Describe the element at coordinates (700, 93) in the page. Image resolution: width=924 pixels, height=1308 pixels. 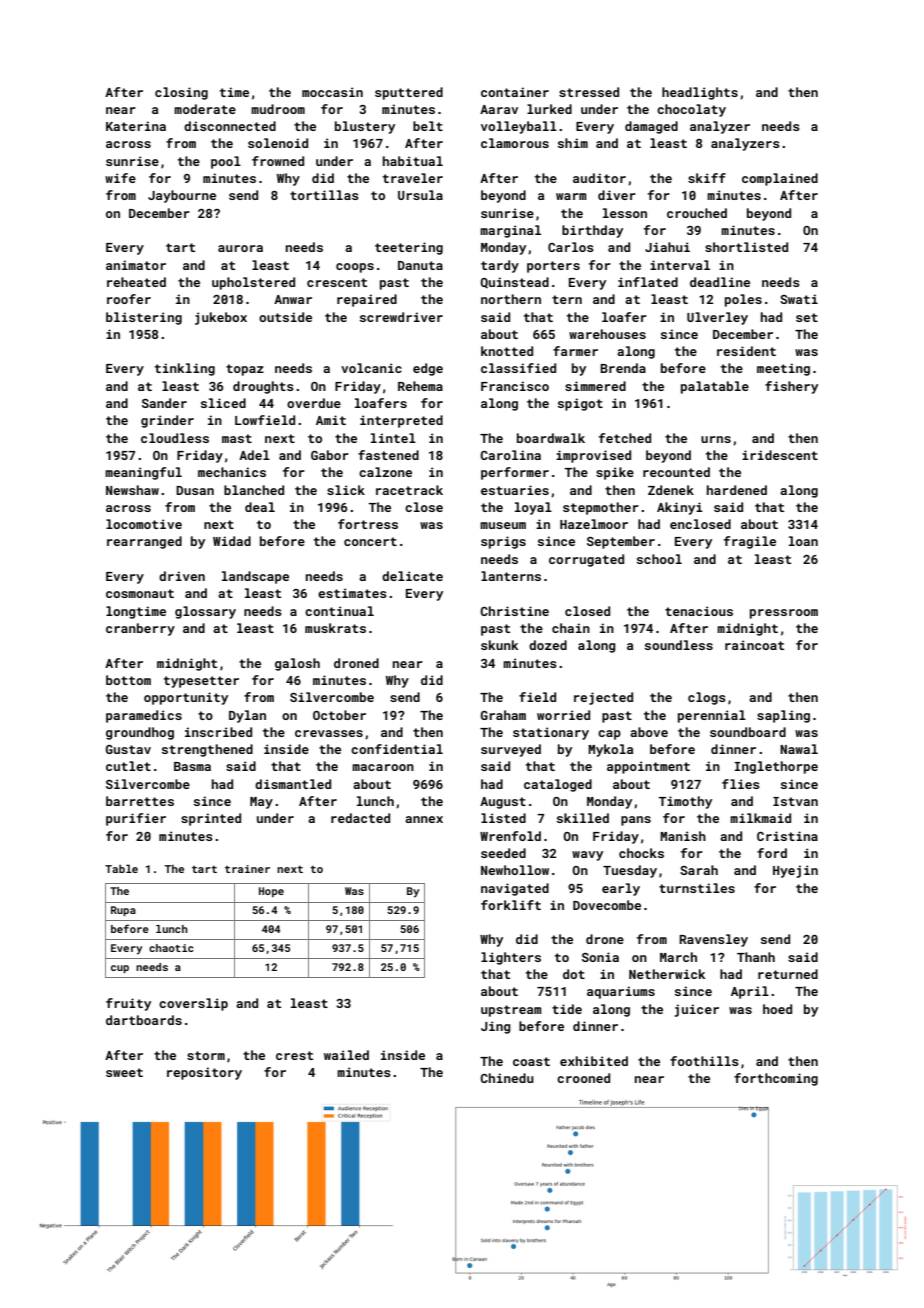
I see `headlights` at that location.
